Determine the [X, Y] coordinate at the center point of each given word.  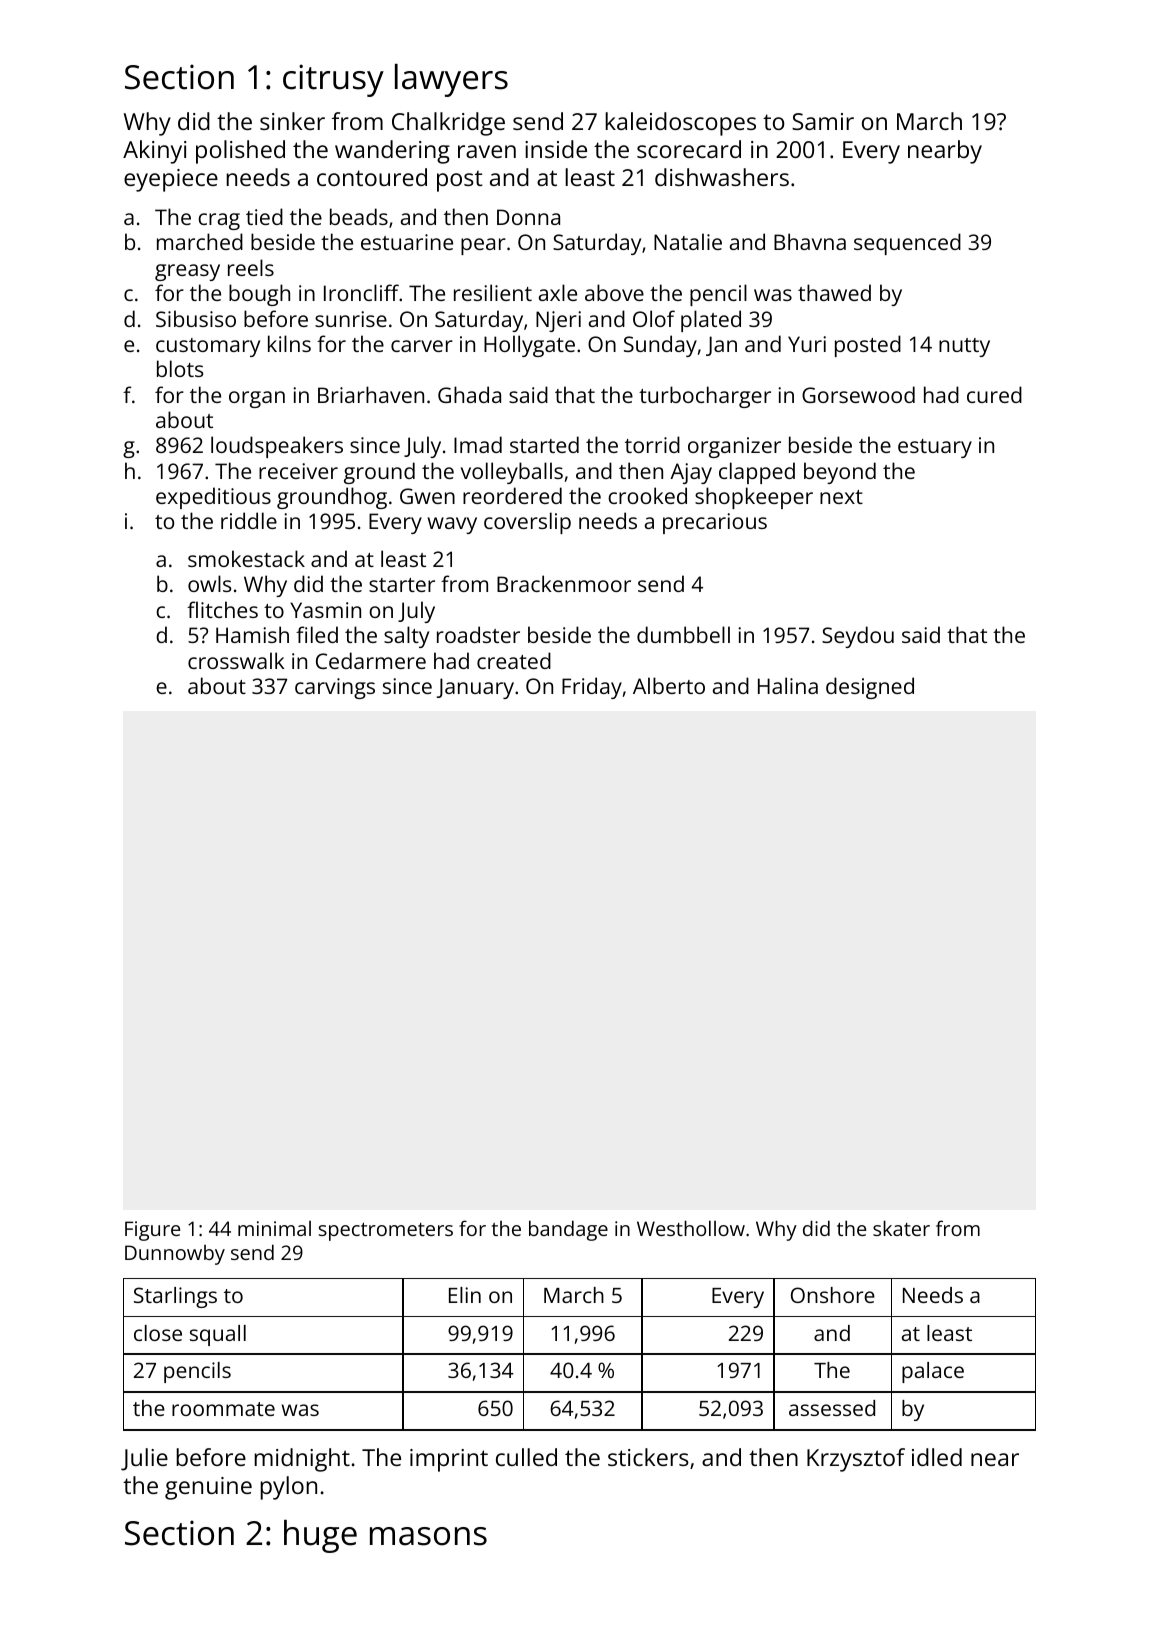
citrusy [333, 80]
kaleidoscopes [680, 124]
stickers [648, 1457]
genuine [208, 1488]
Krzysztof [856, 1460]
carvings [335, 688]
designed [870, 688]
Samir [823, 121]
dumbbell [683, 634]
